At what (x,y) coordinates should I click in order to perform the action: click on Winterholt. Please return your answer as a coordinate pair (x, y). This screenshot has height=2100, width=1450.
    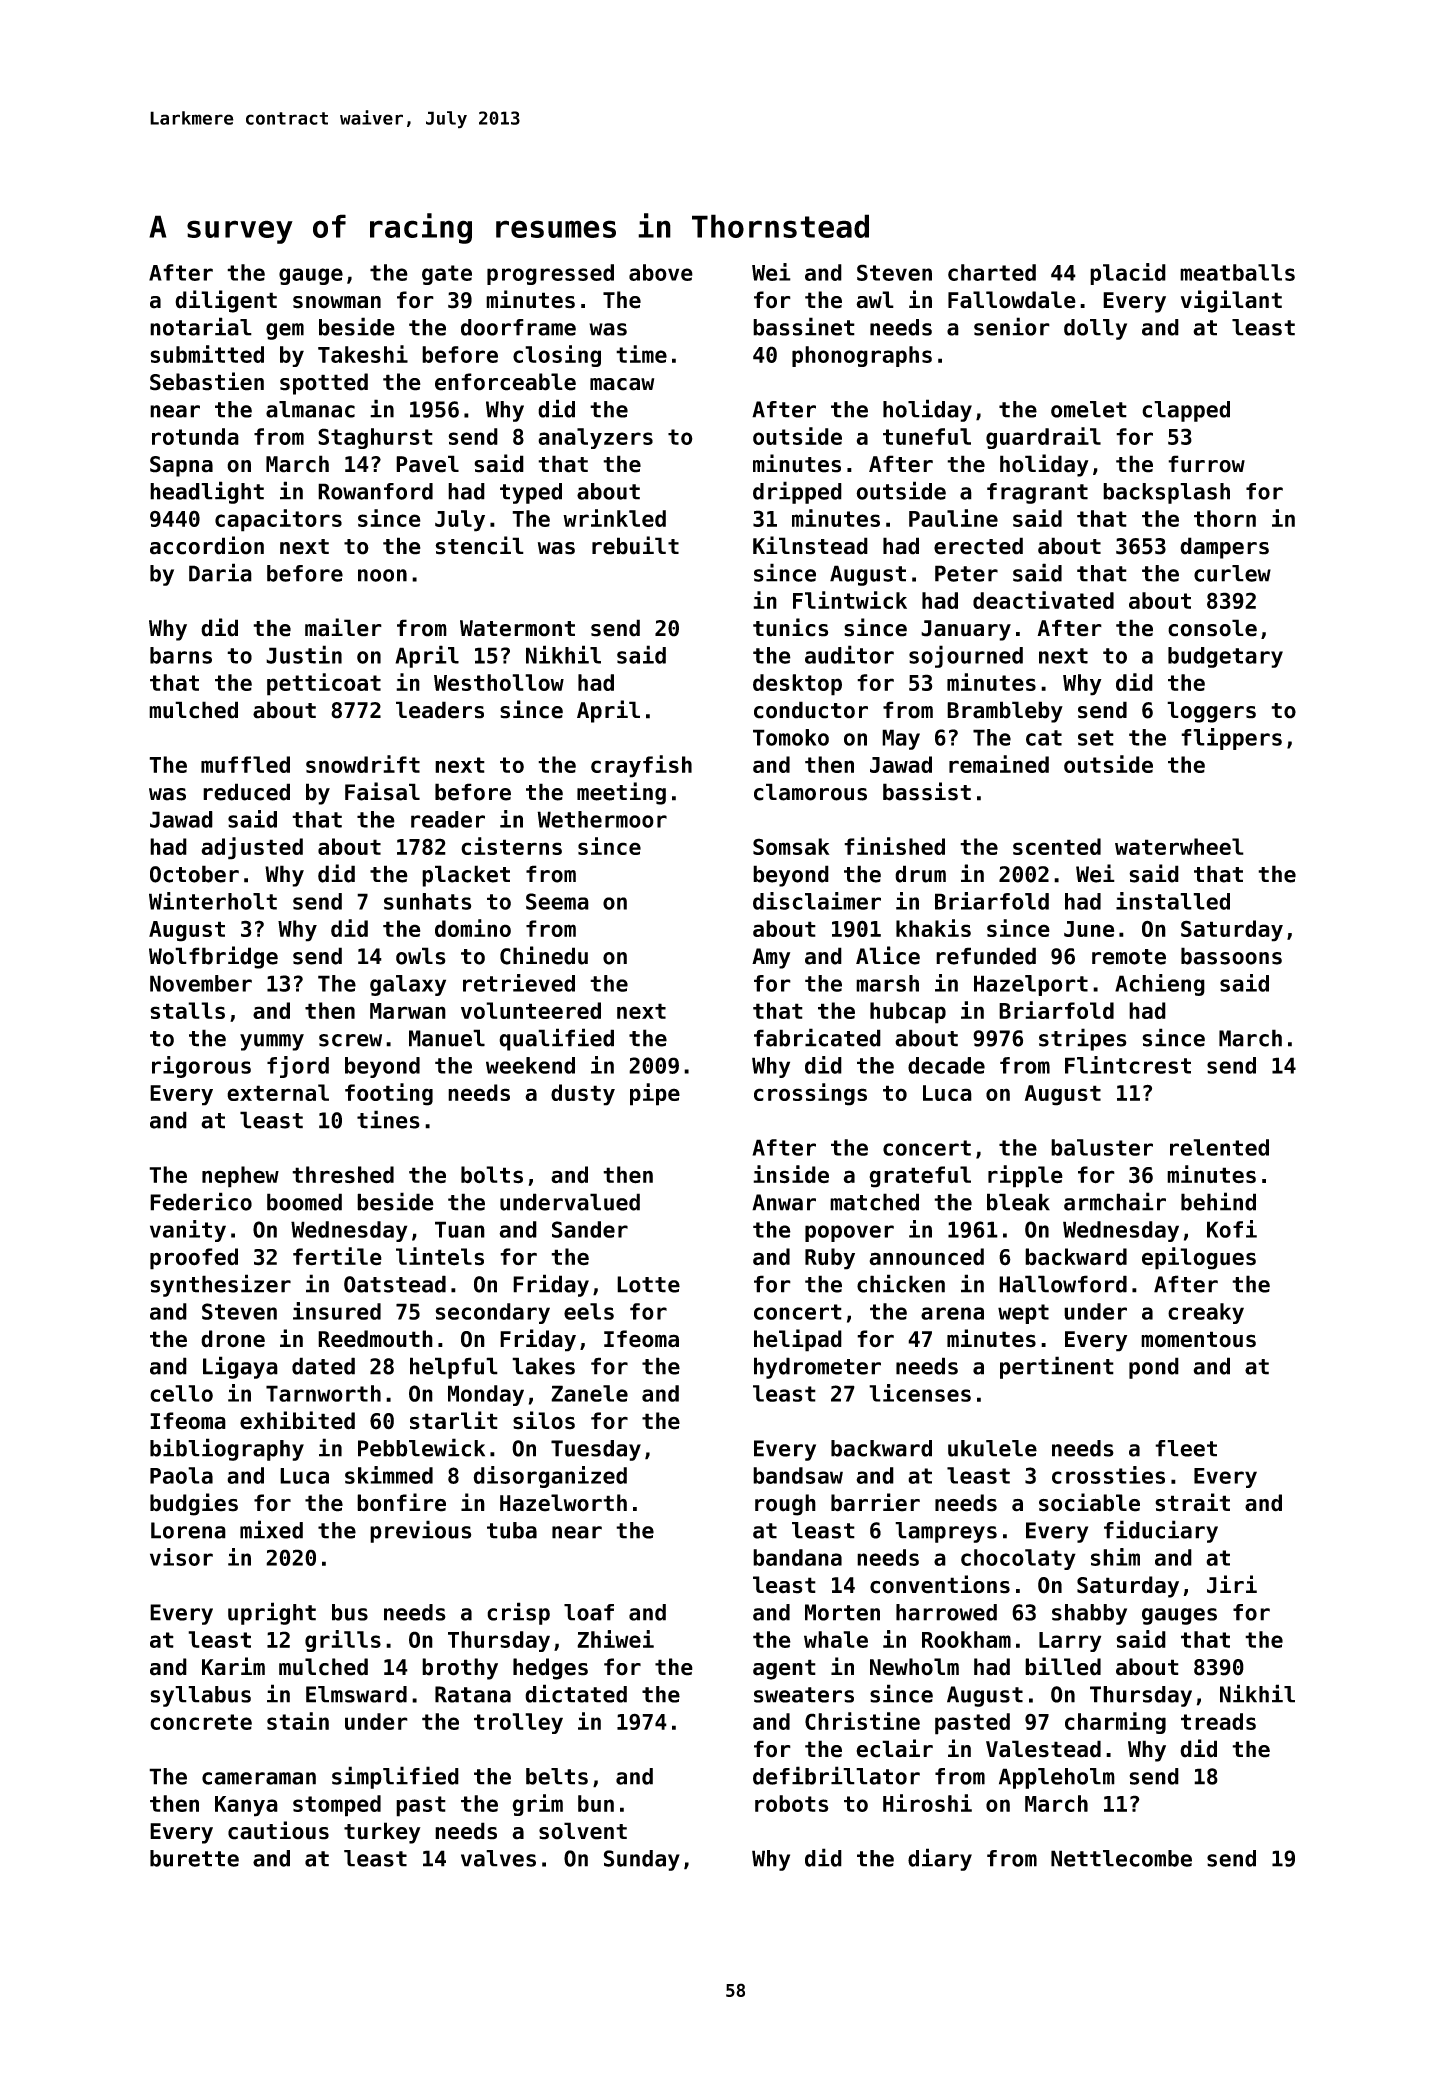
    Looking at the image, I should click on (213, 901).
